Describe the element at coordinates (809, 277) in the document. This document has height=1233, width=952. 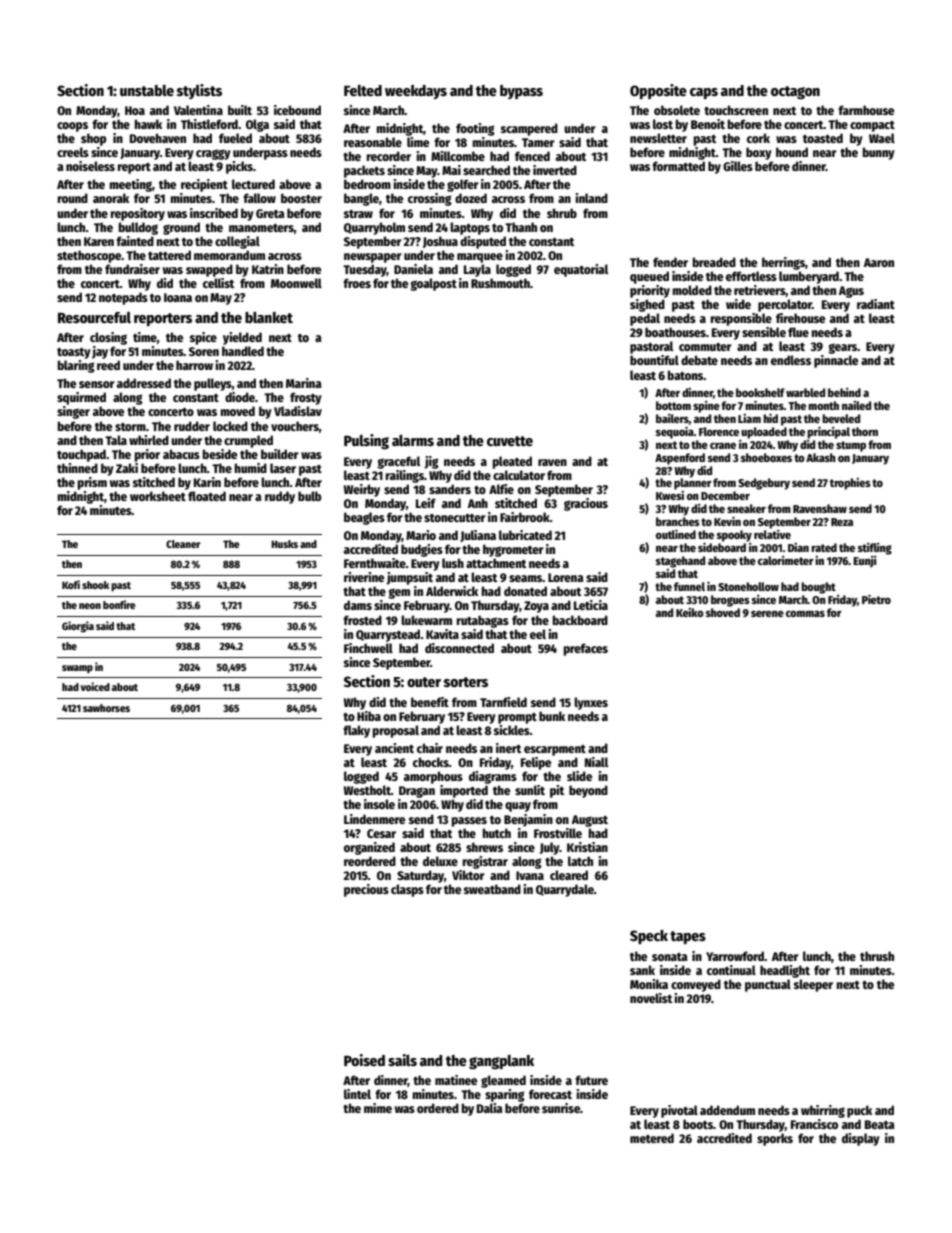
I see `lumberyard` at that location.
